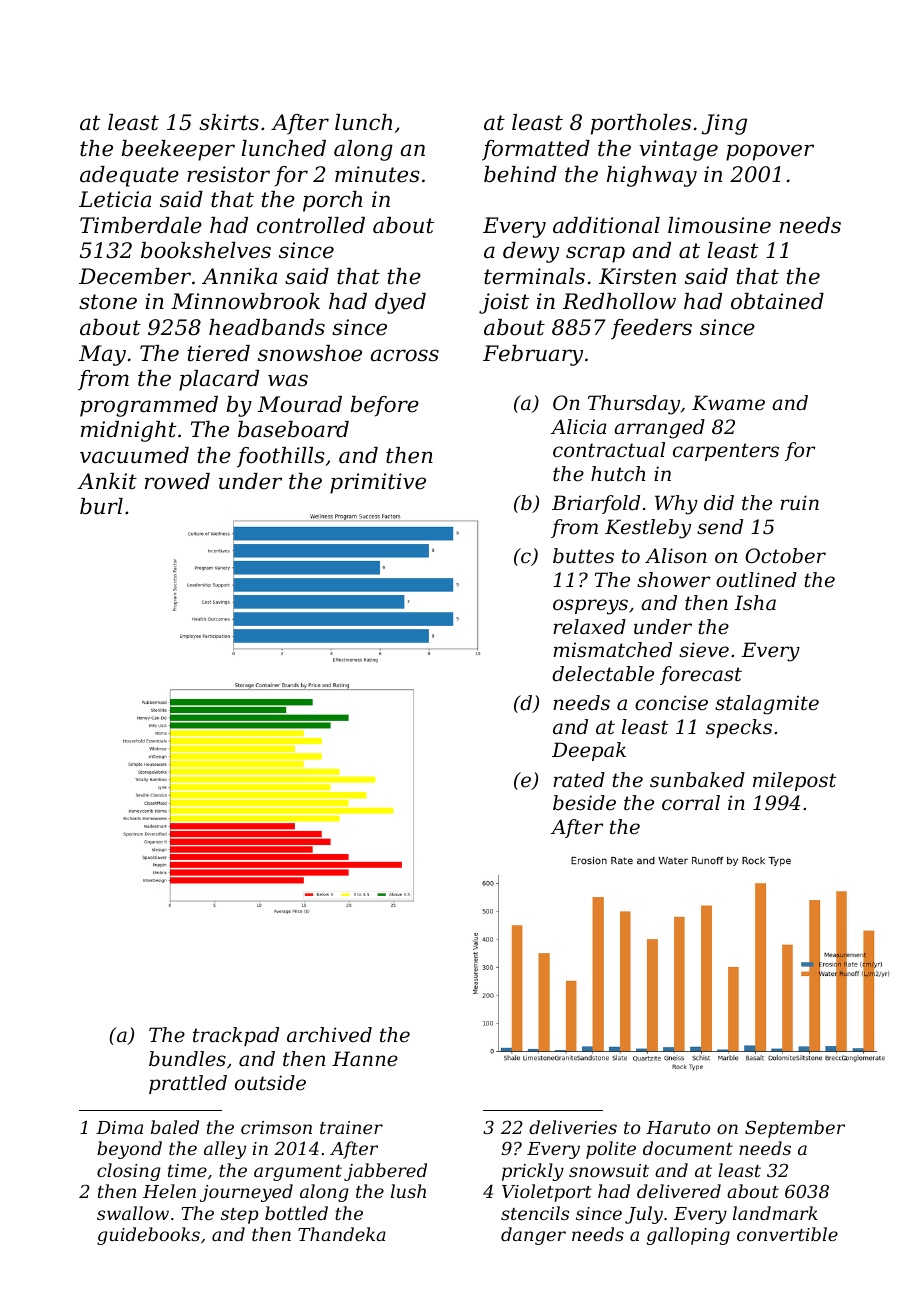 The image size is (924, 1314). Describe the element at coordinates (651, 329) in the screenshot. I see `feeders` at that location.
